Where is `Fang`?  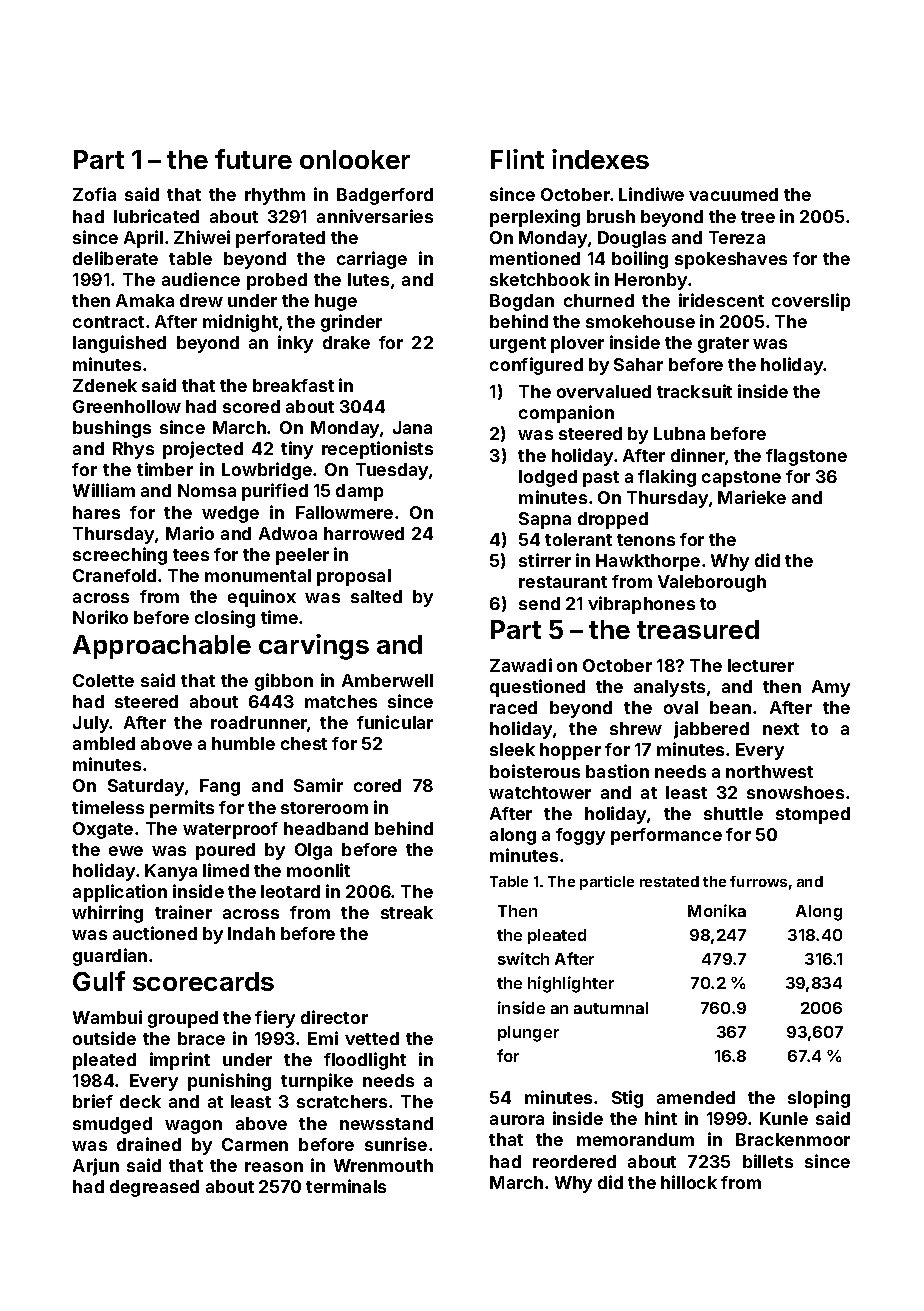 Fang is located at coordinates (220, 787).
